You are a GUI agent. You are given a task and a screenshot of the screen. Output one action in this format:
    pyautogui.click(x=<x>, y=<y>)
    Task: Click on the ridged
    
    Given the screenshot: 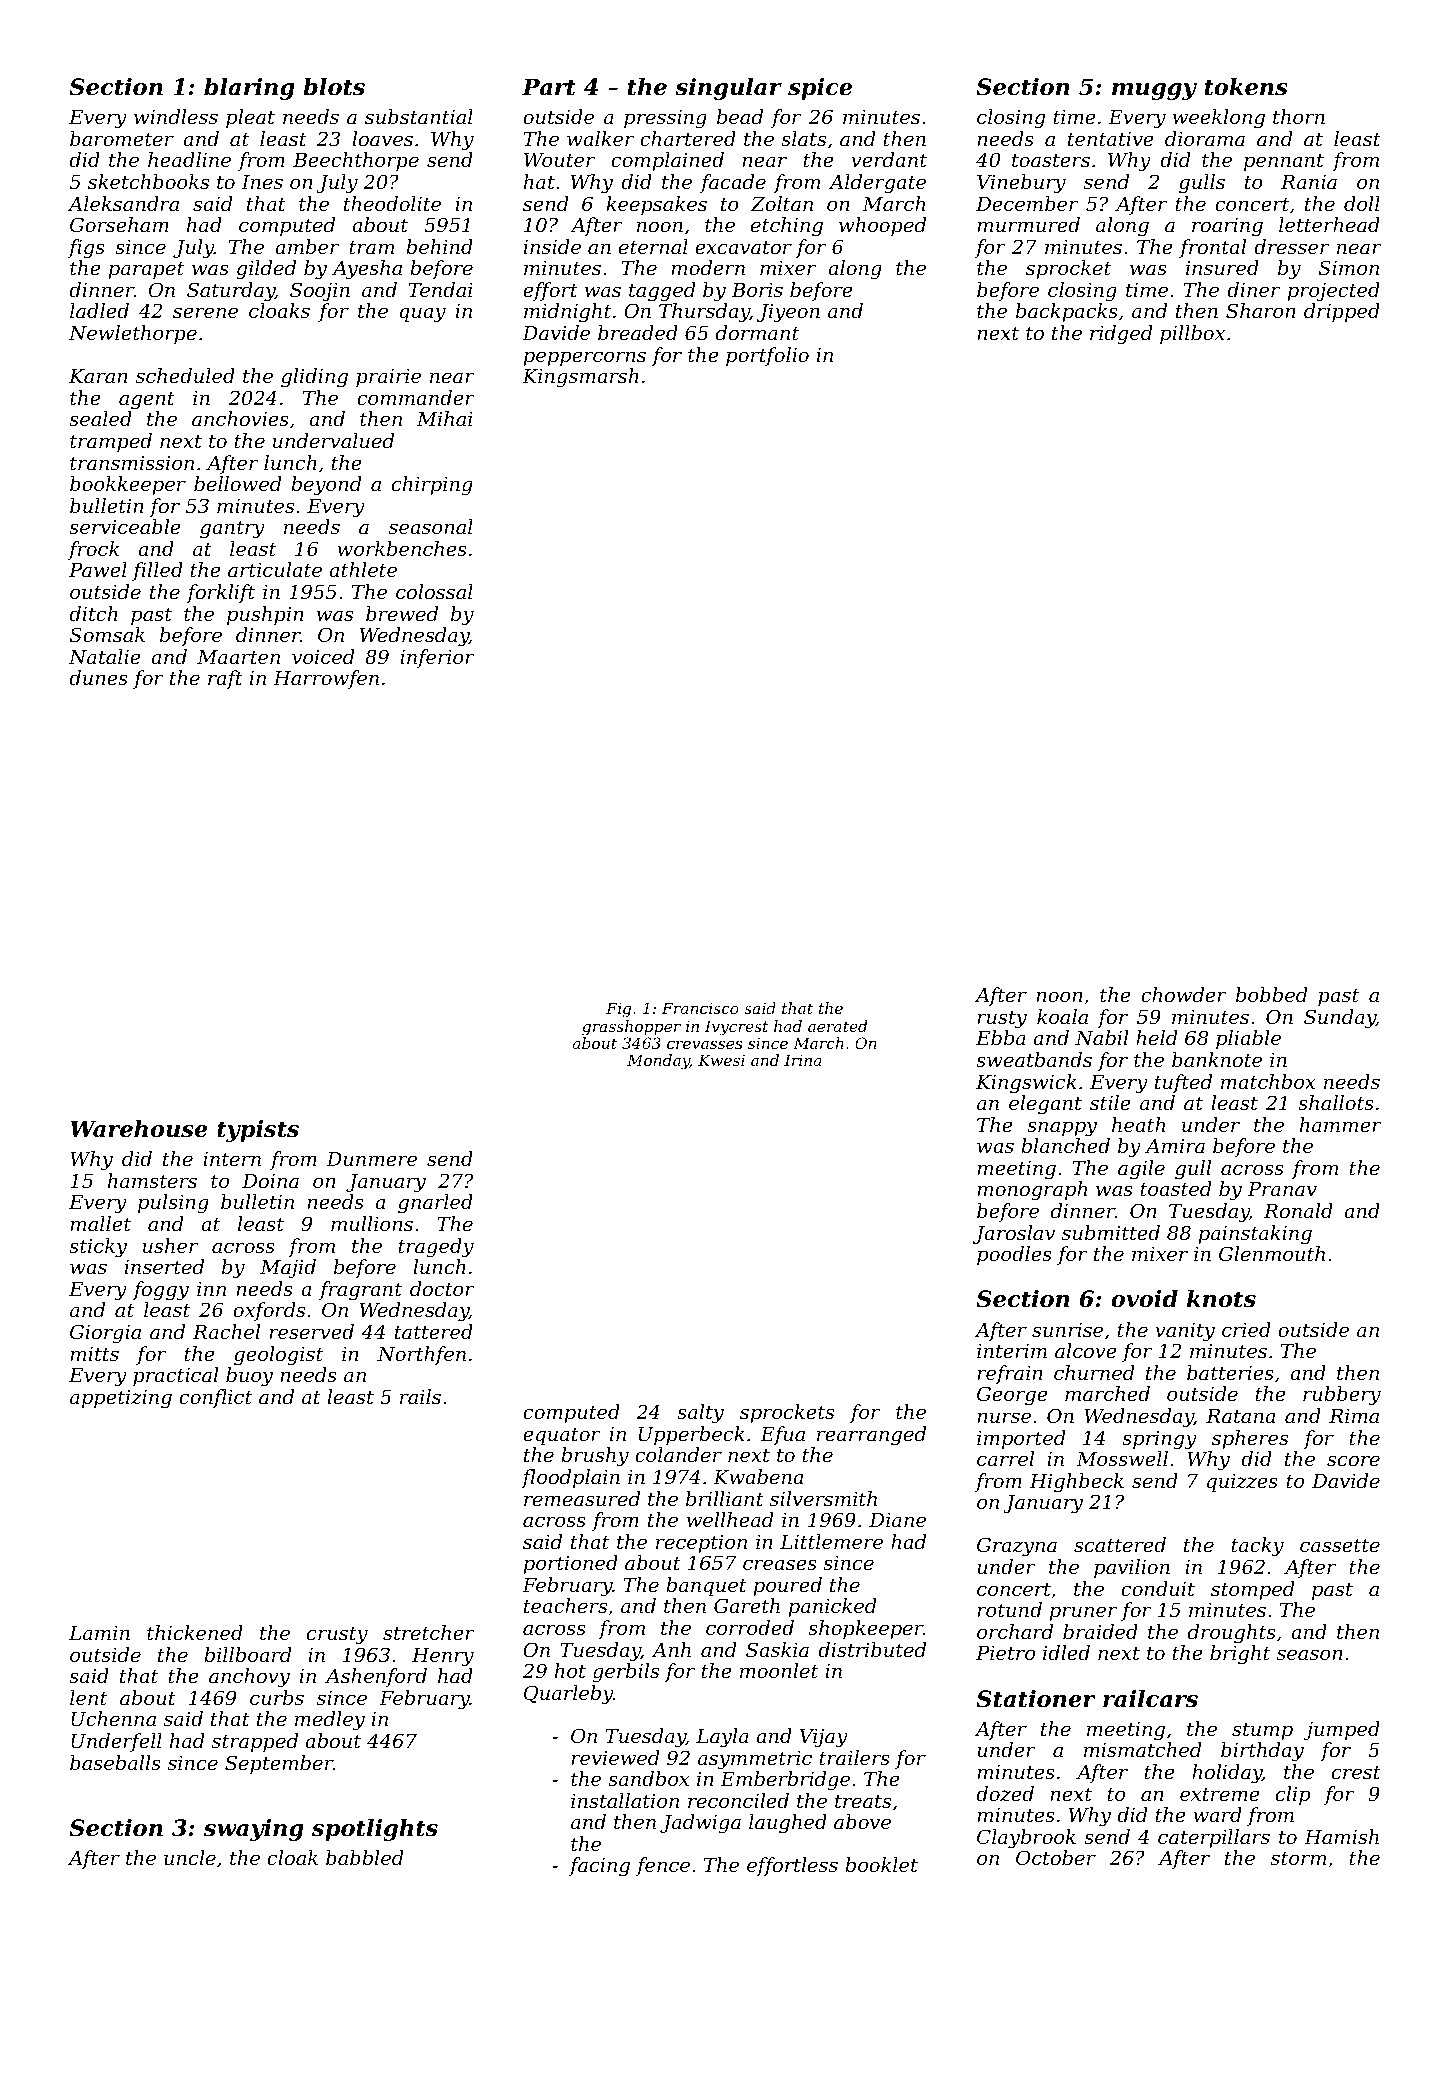 What is the action you would take?
    pyautogui.click(x=1121, y=335)
